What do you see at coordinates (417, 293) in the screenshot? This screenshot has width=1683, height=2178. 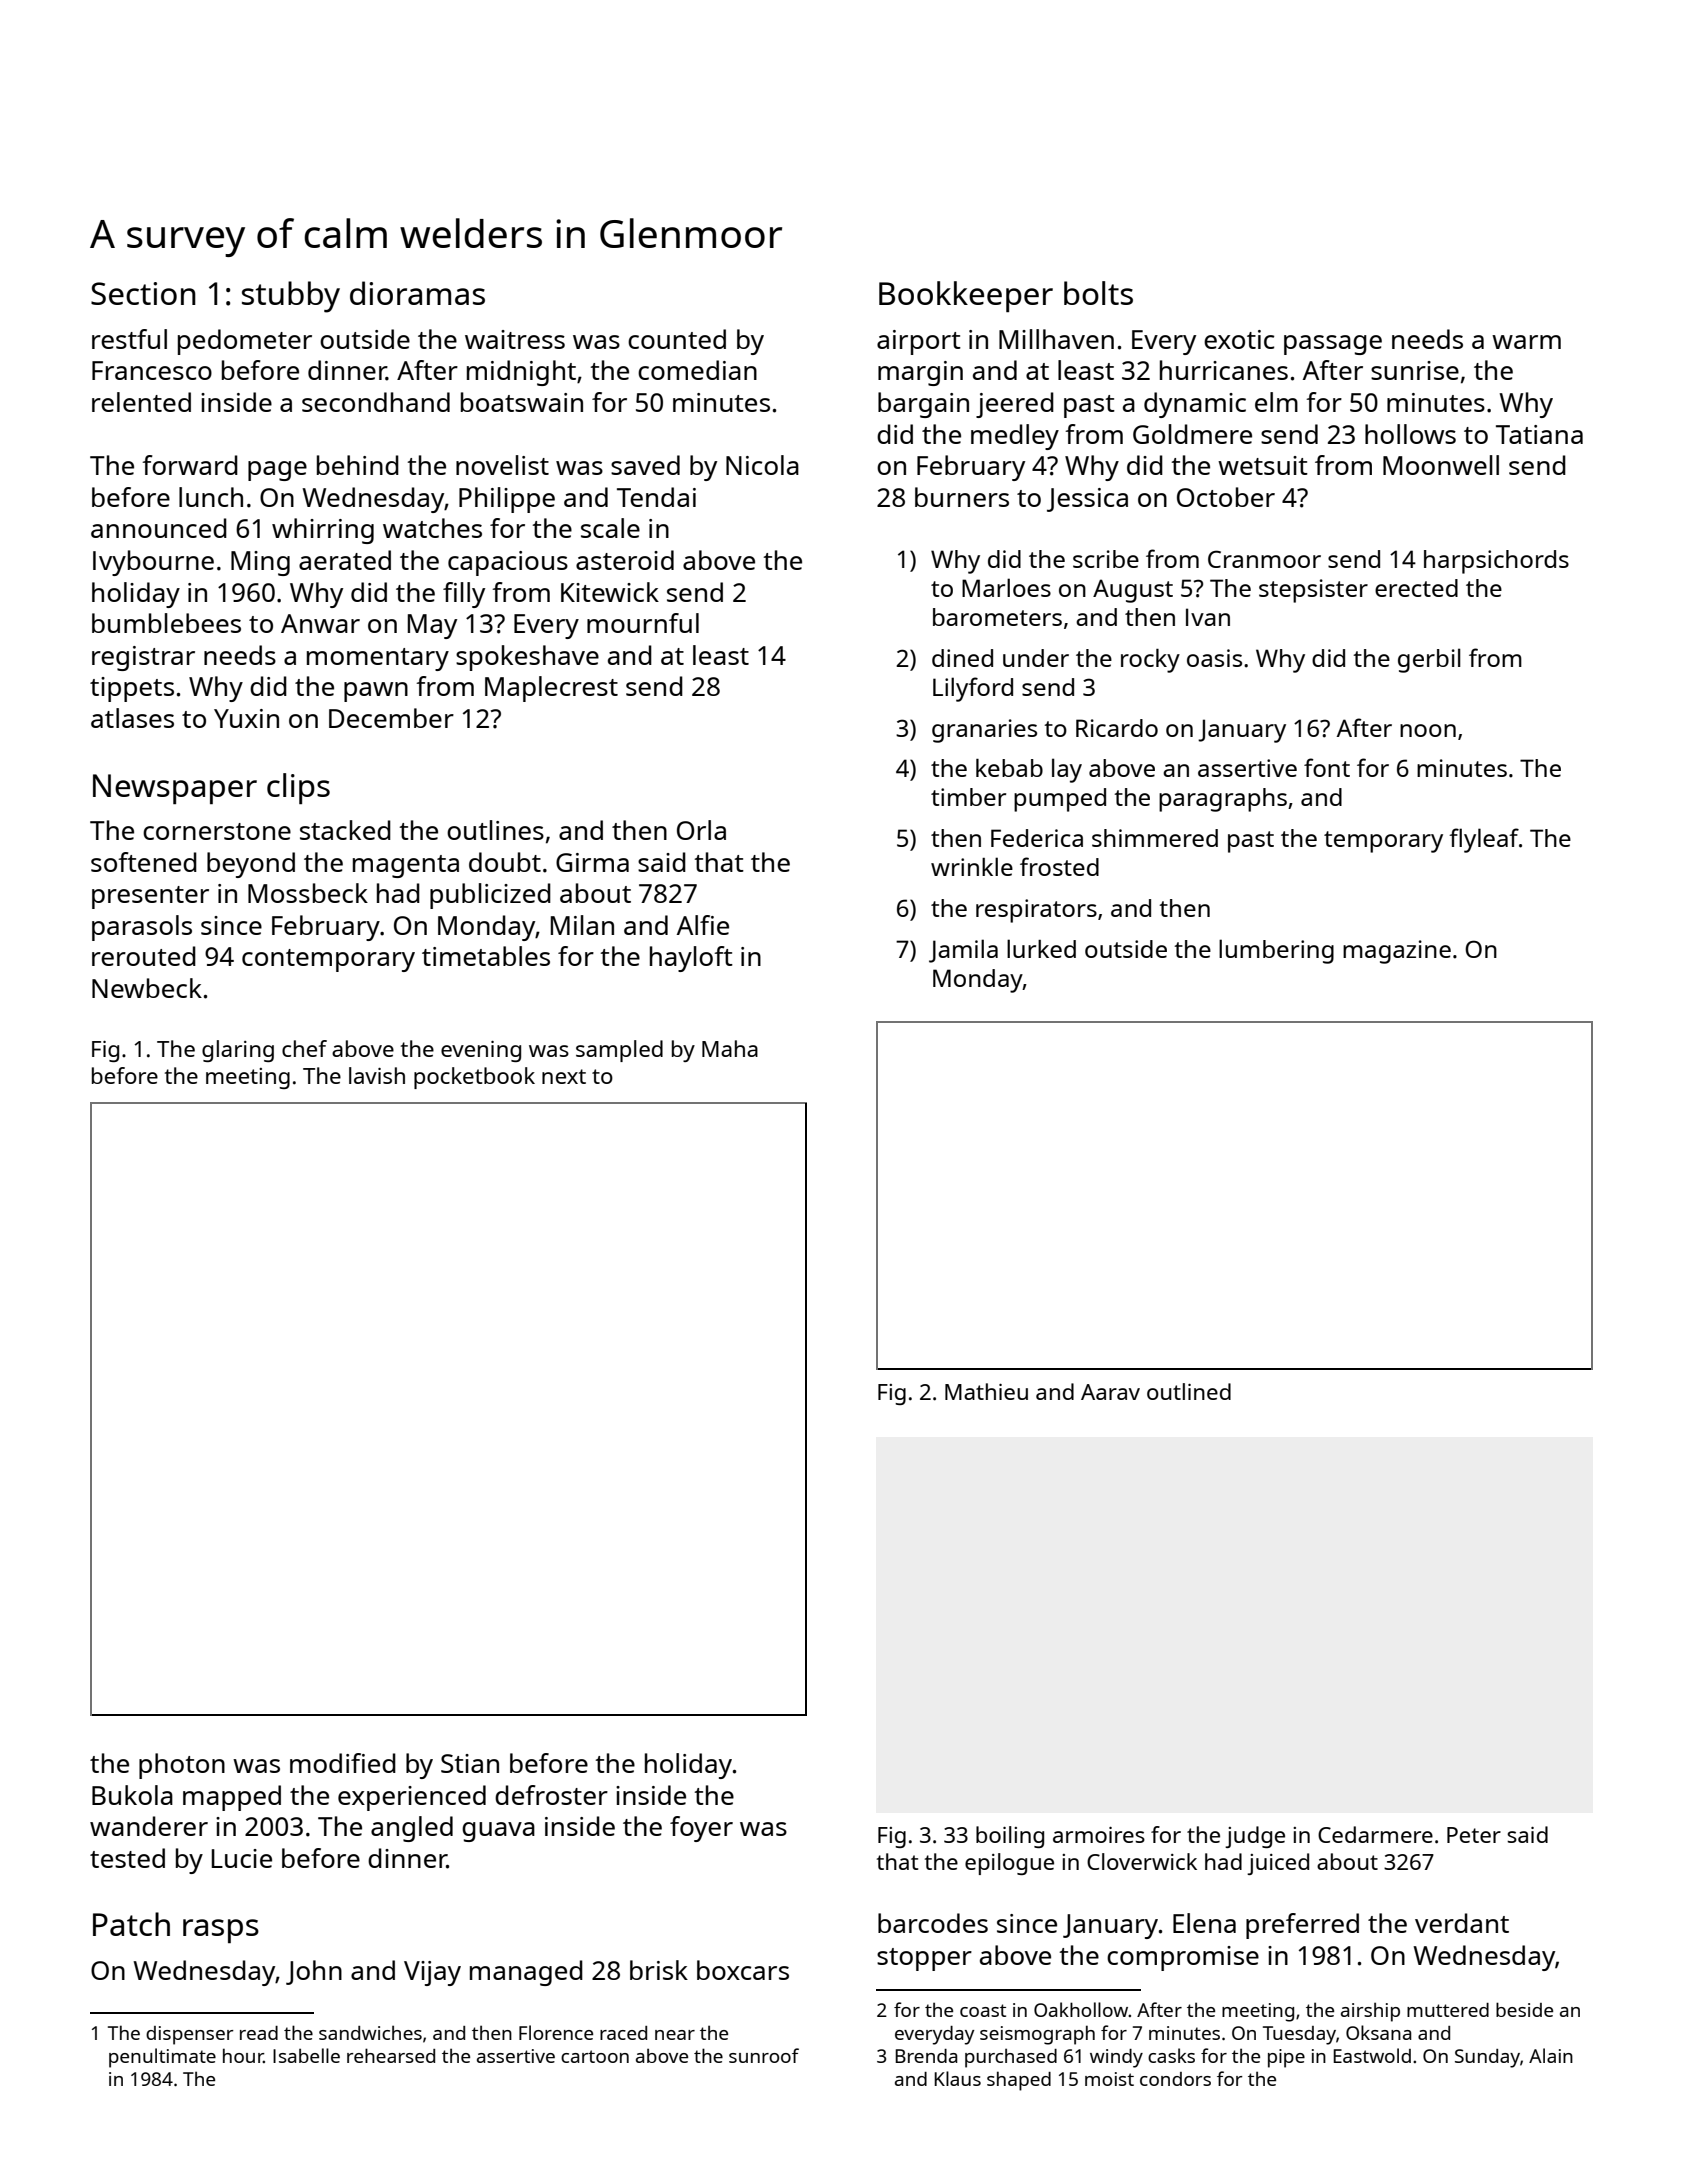 I see `dioramas` at bounding box center [417, 293].
